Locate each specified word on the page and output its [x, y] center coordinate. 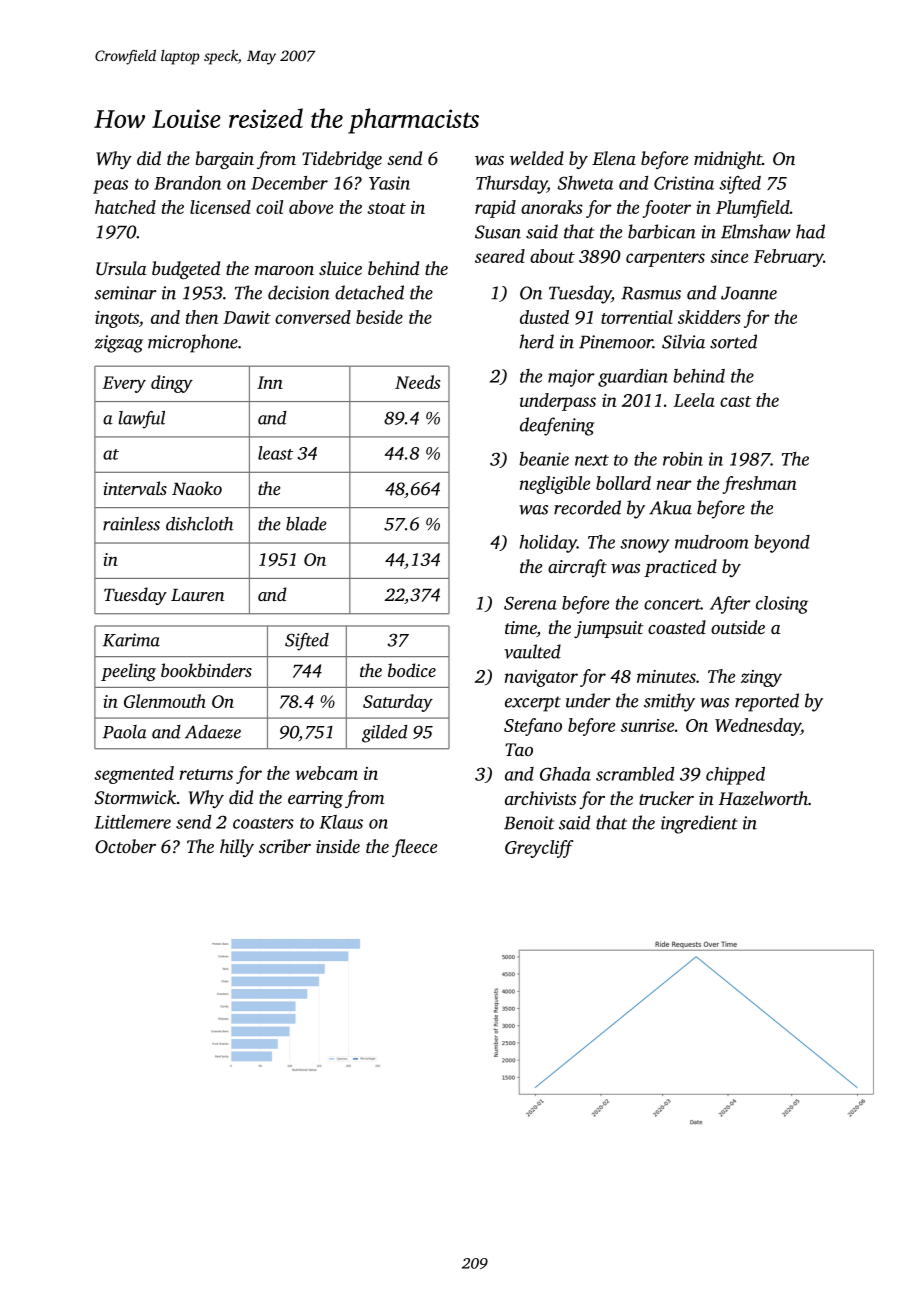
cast [735, 401]
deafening [557, 426]
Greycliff [539, 849]
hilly [237, 848]
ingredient [699, 824]
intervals [135, 488]
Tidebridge [342, 160]
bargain [225, 160]
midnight [728, 160]
